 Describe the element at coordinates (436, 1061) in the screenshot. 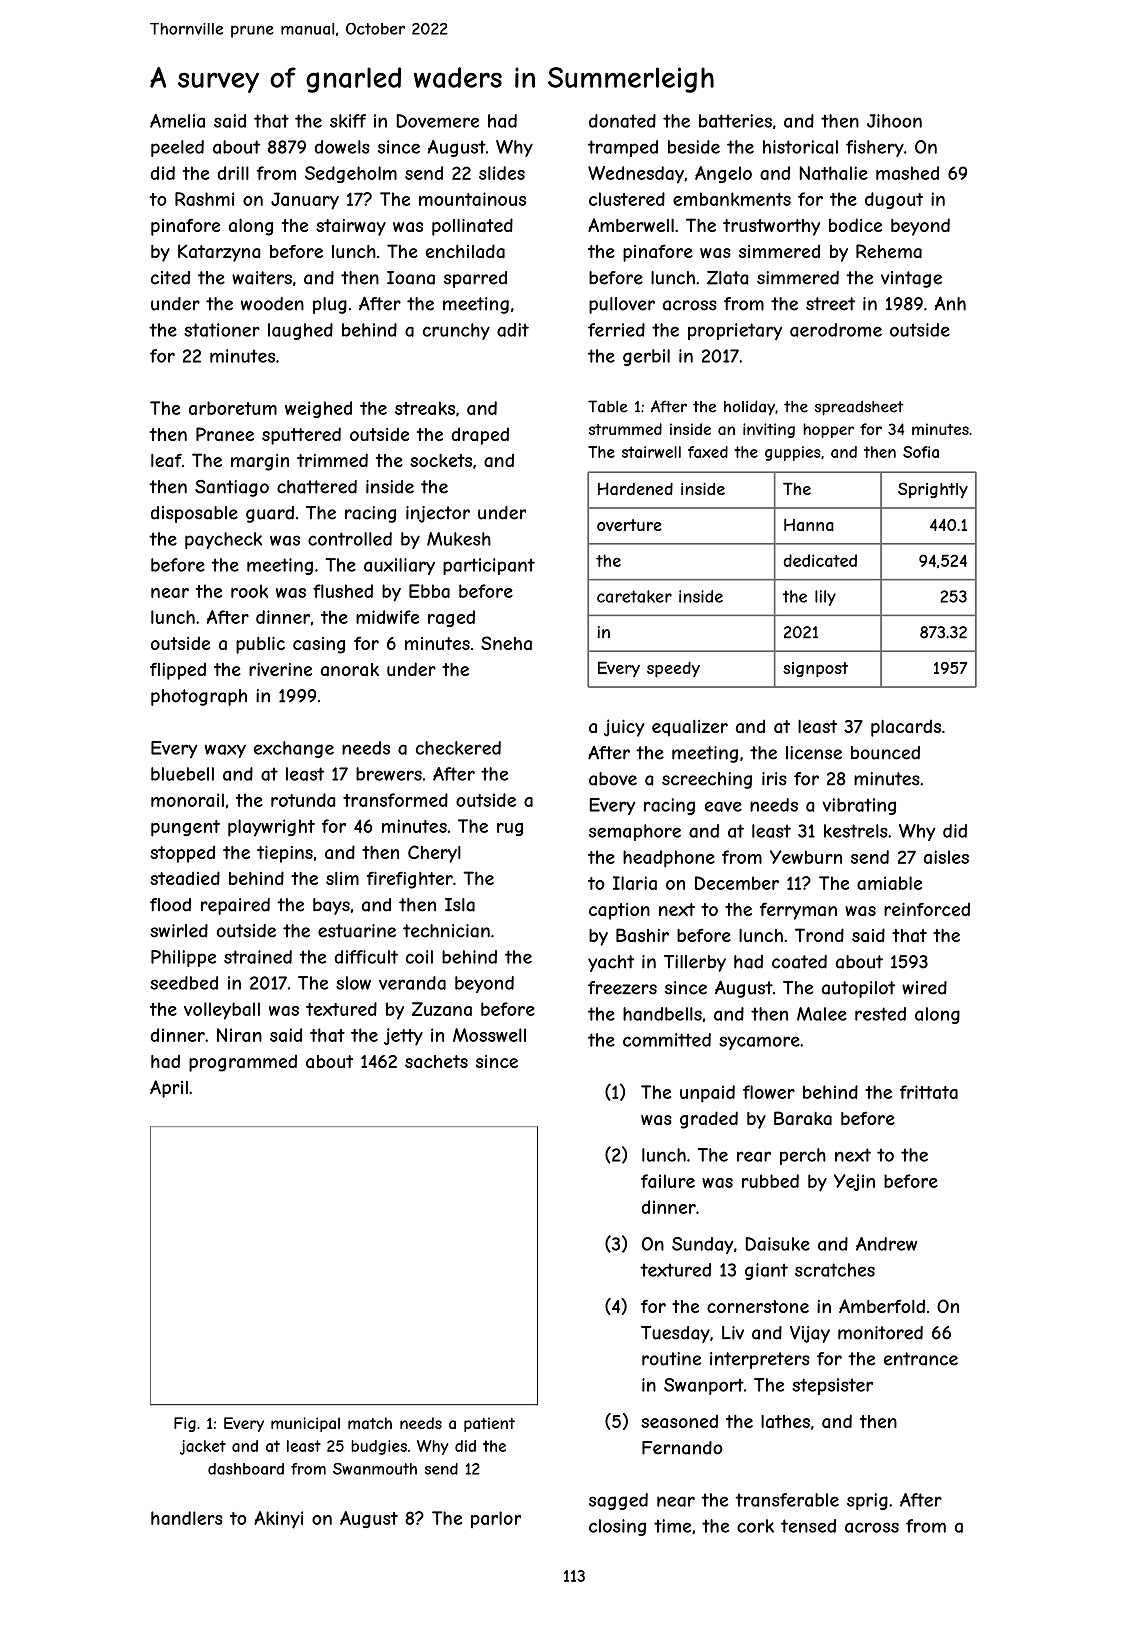

I see `sachets` at that location.
